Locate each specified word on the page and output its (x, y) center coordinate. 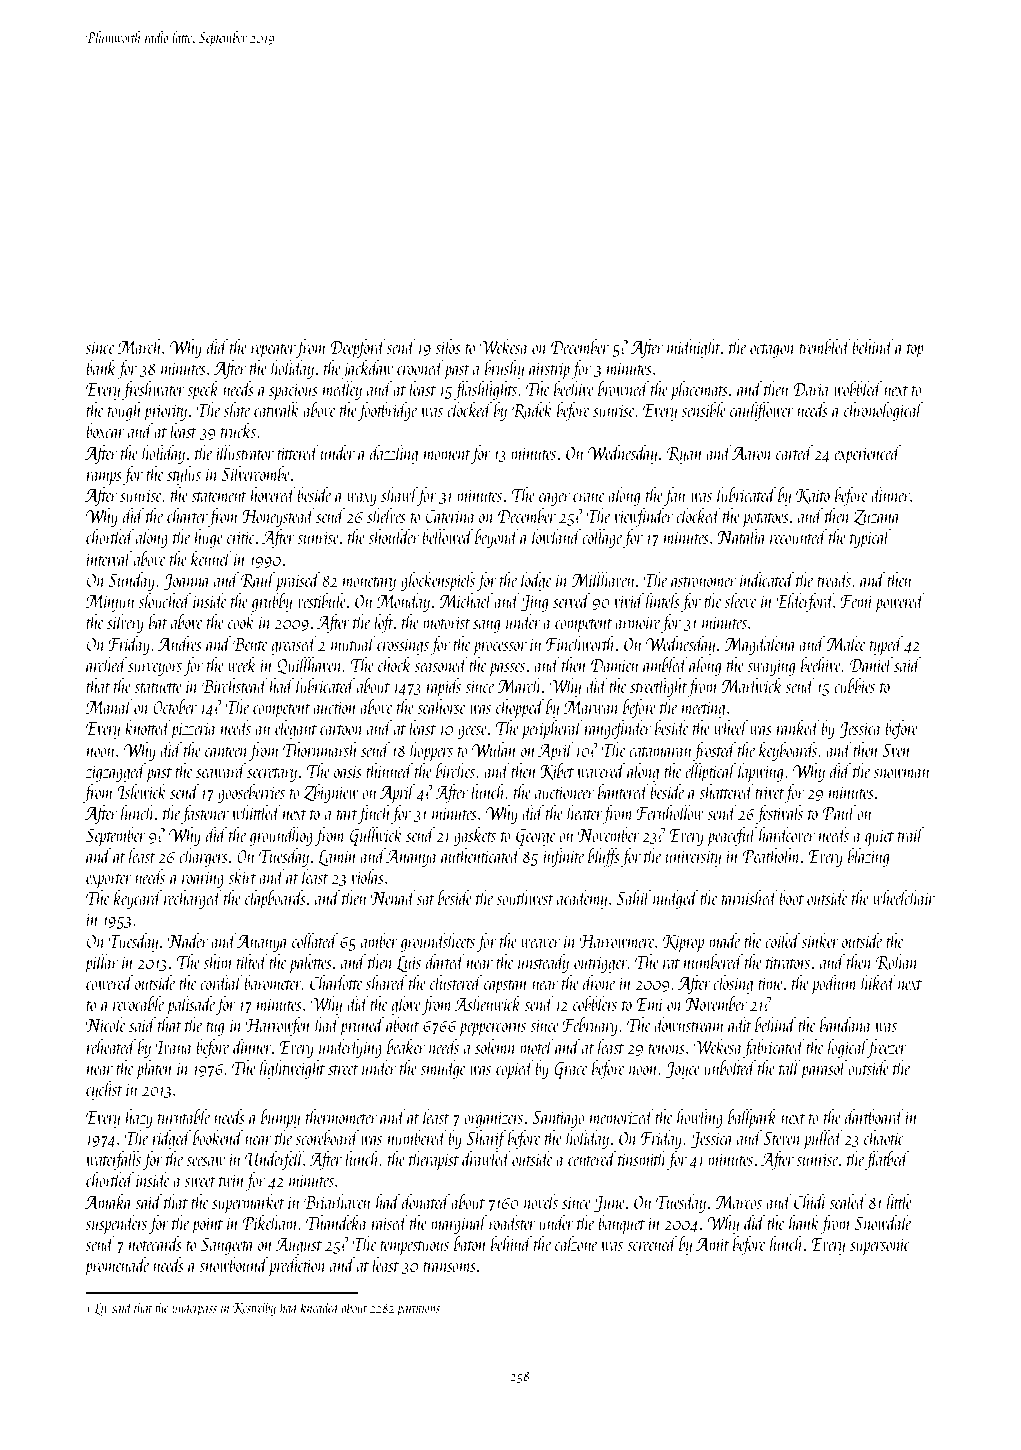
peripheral (552, 729)
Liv (102, 1309)
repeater (273, 351)
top (915, 351)
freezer (887, 1048)
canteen (226, 752)
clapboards (275, 899)
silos (448, 346)
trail (911, 834)
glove (406, 1005)
